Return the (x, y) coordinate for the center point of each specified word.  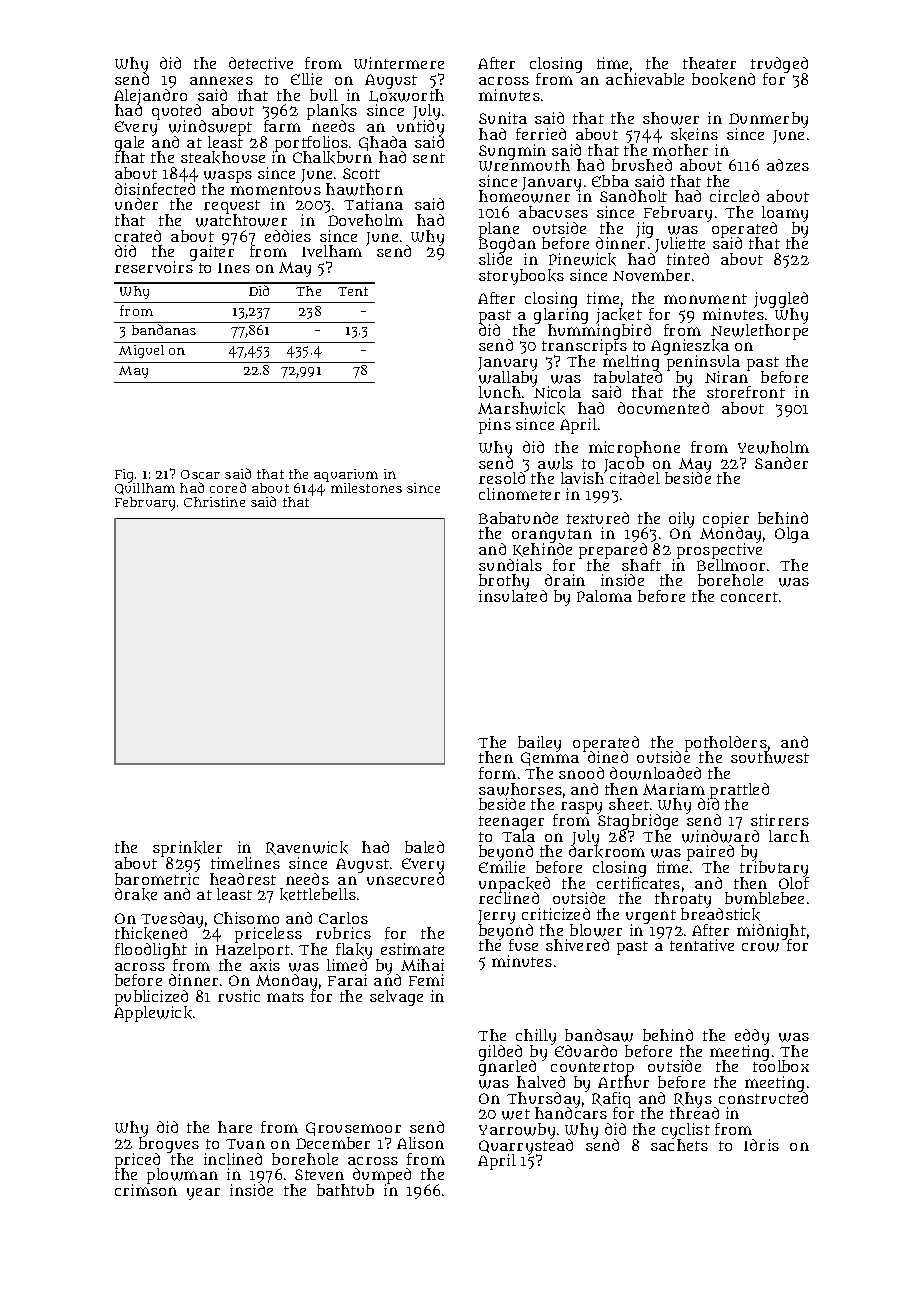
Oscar (200, 474)
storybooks (521, 277)
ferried (541, 134)
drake (136, 894)
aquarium (346, 475)
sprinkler (187, 849)
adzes (788, 165)
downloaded (655, 773)
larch (789, 836)
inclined (233, 1159)
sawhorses (520, 789)
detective (261, 63)
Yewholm (773, 447)
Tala (518, 836)
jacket (619, 316)
